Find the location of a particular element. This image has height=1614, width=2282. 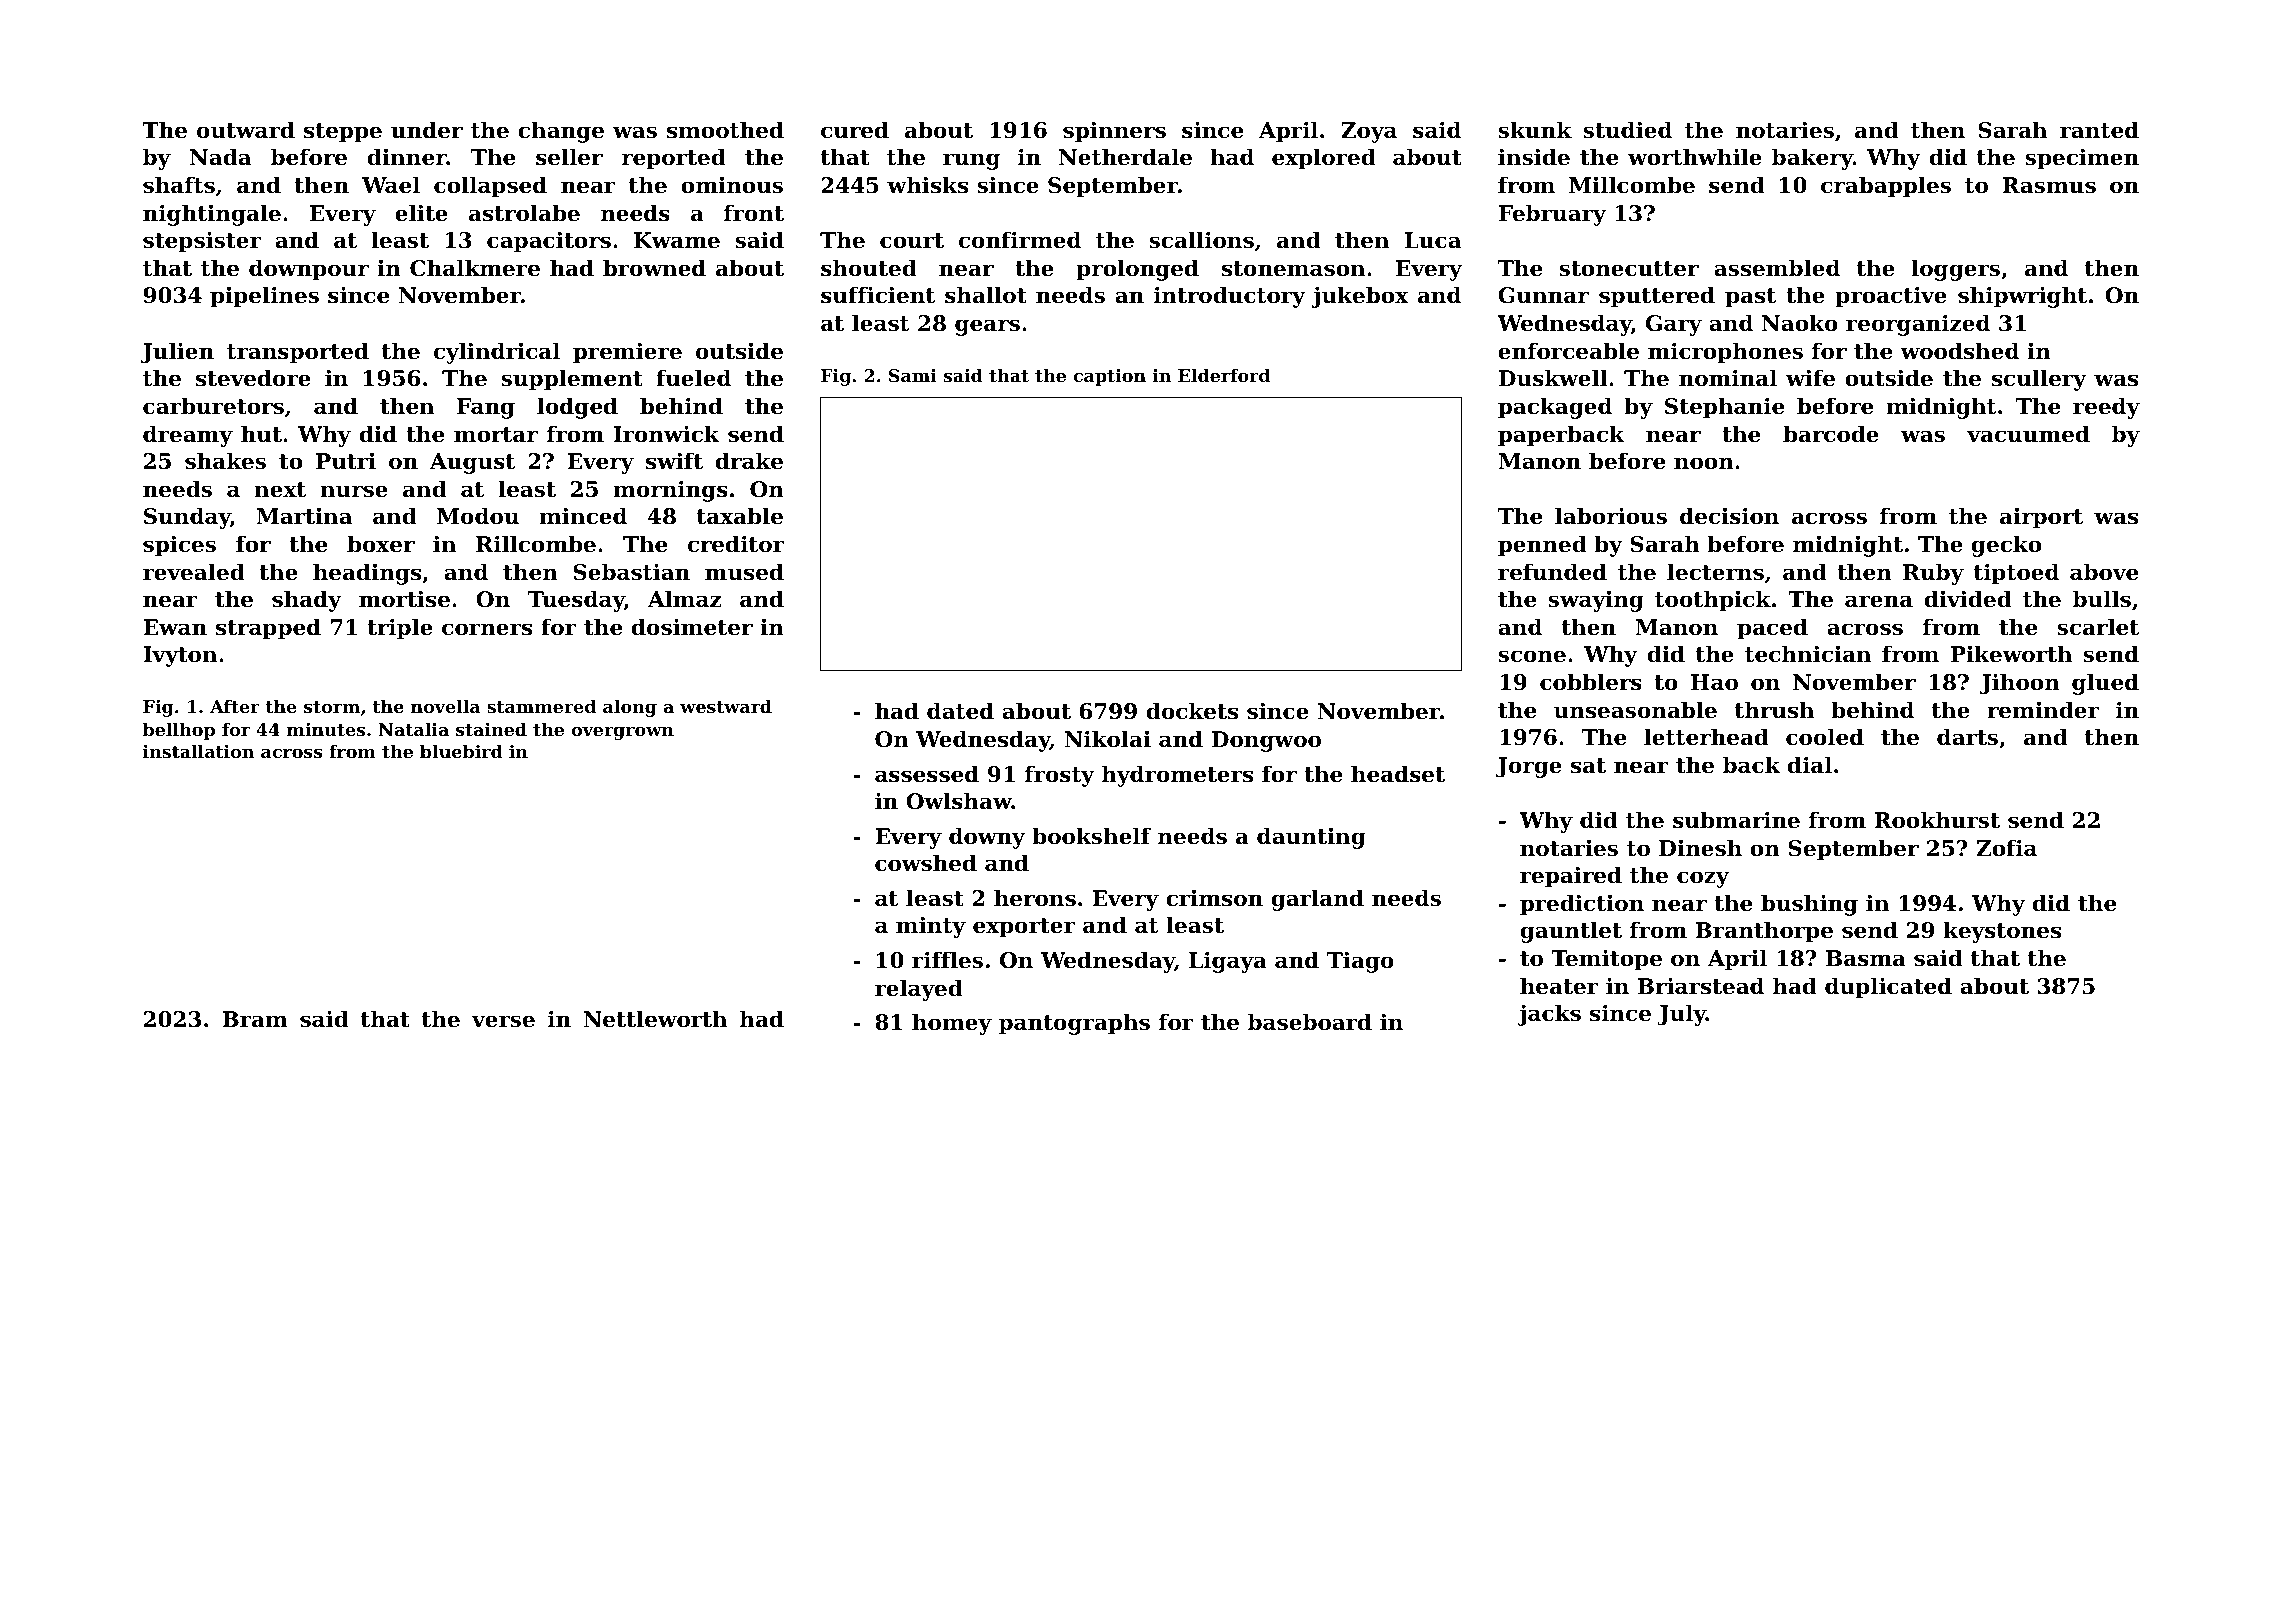

garland is located at coordinates (1317, 900).
